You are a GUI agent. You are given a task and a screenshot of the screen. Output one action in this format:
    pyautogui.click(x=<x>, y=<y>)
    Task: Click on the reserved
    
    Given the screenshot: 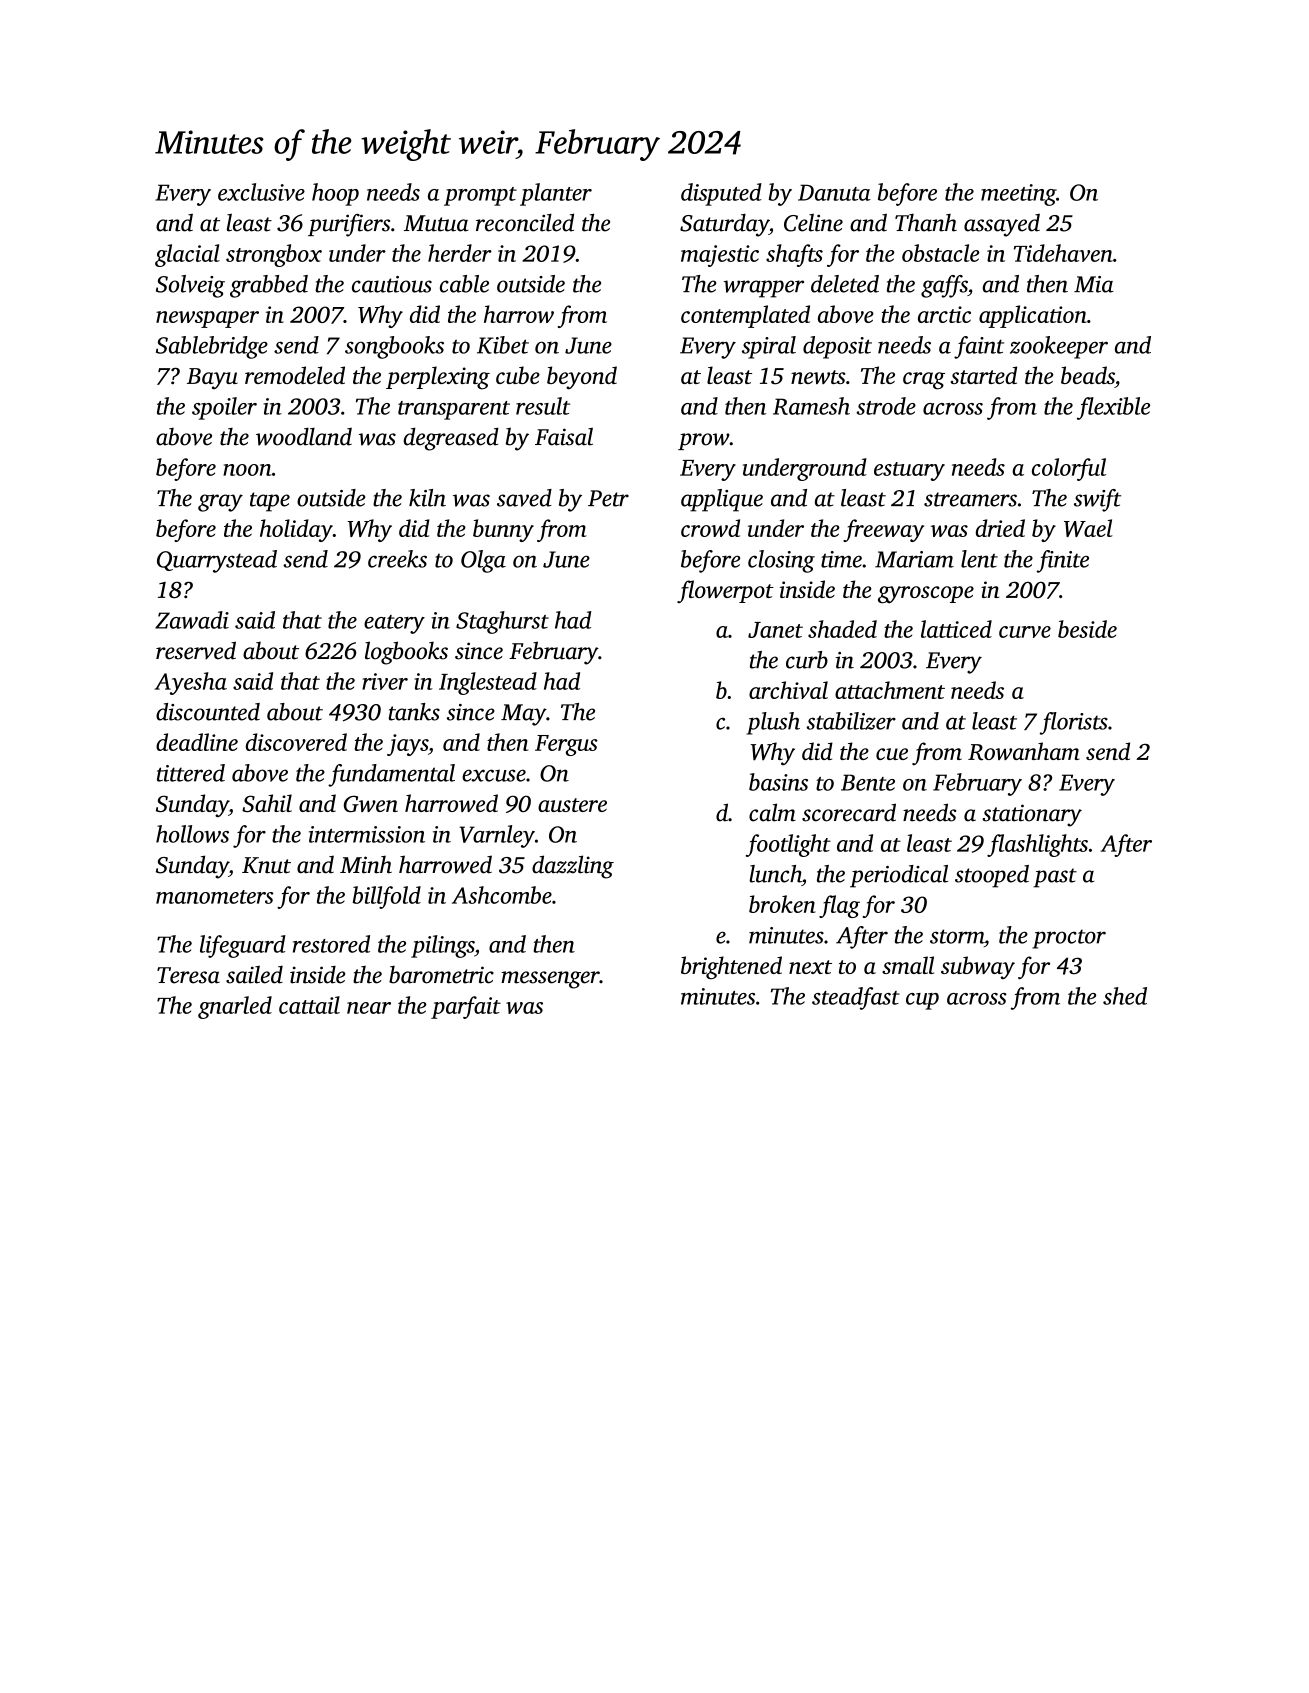 What is the action you would take?
    pyautogui.click(x=196, y=650)
